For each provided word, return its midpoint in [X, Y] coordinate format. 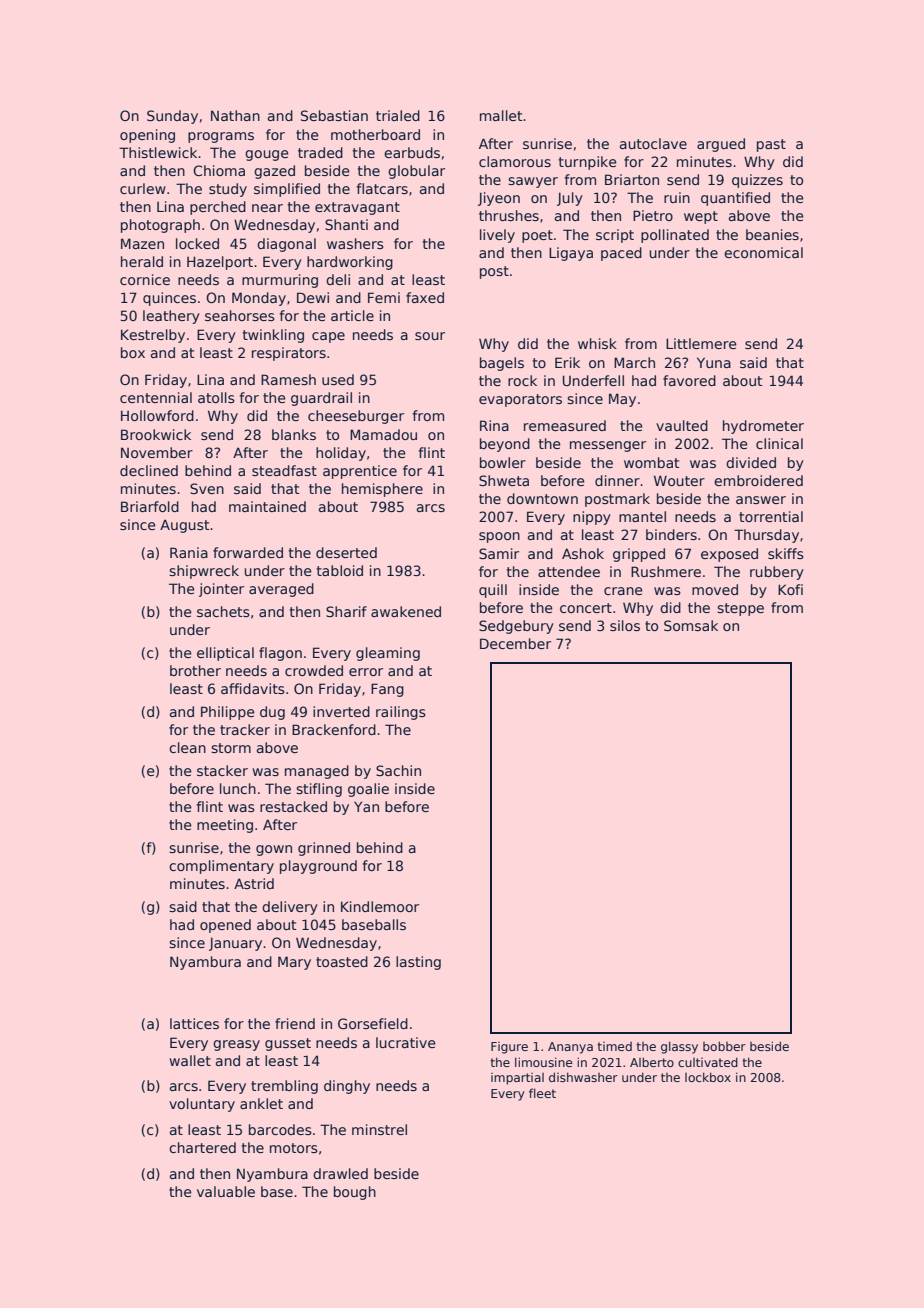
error [366, 672]
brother [195, 670]
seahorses [240, 315]
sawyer [533, 182]
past [771, 145]
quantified [735, 199]
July [570, 199]
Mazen [142, 243]
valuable [226, 1191]
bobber [724, 1046]
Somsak [691, 625]
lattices [194, 1023]
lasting [418, 963]
